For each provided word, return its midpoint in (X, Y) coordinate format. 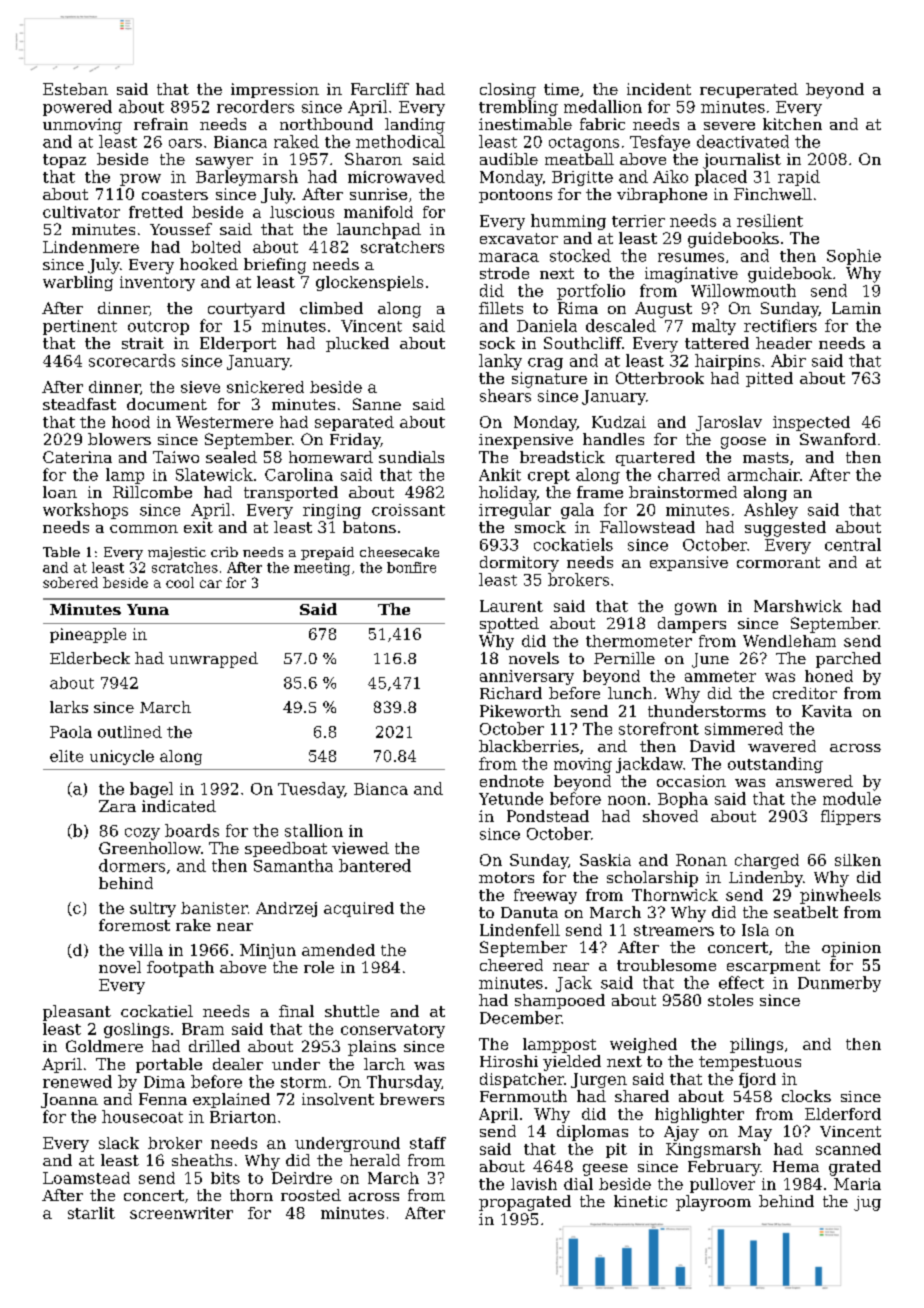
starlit (91, 1213)
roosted (311, 1195)
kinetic (640, 1201)
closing (508, 91)
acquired (359, 909)
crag (545, 364)
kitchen (792, 124)
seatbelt (806, 912)
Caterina (77, 457)
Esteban (75, 89)
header (784, 343)
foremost (134, 925)
